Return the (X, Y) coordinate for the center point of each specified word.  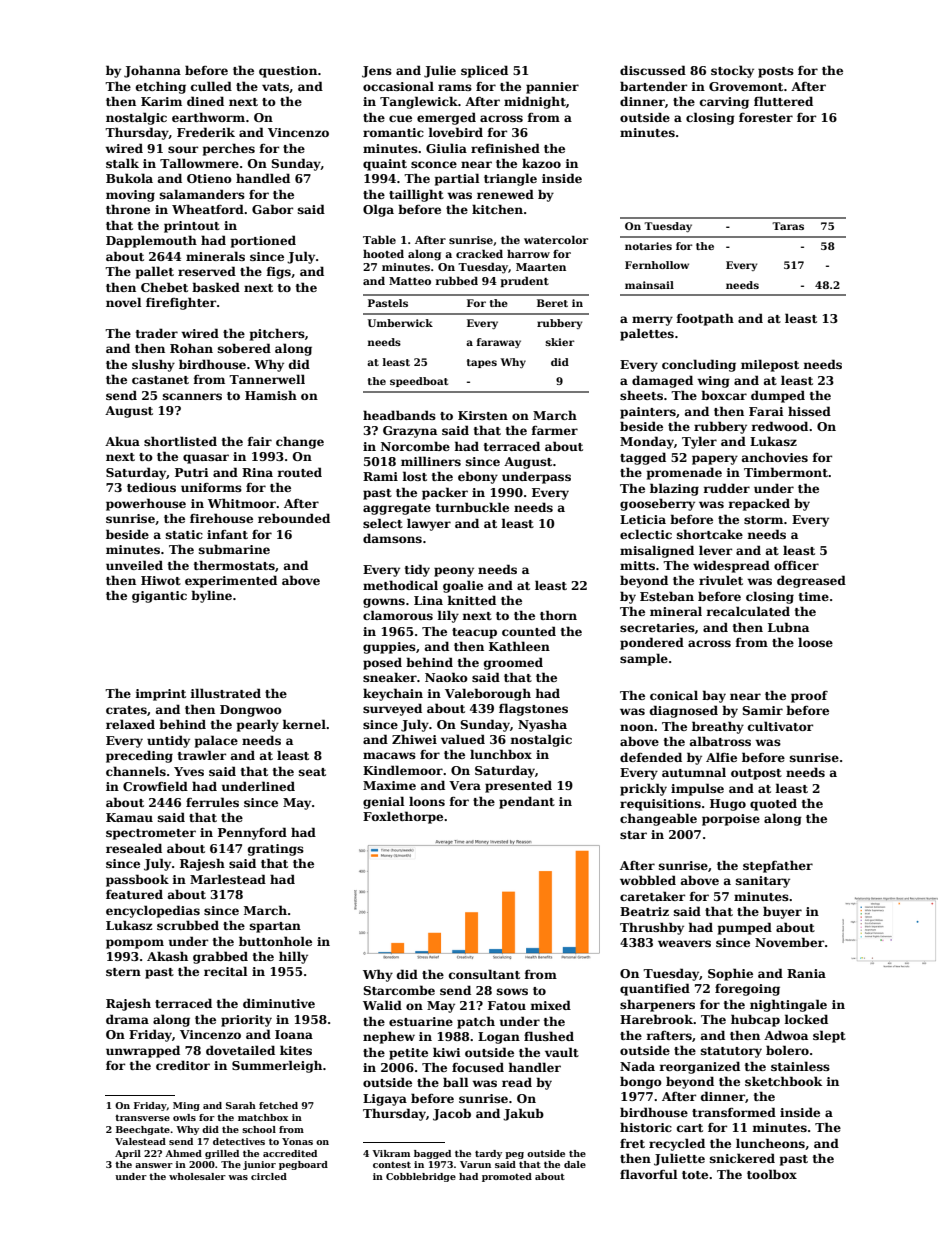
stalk (122, 163)
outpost (756, 774)
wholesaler (197, 1176)
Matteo (410, 281)
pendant (527, 802)
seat (312, 772)
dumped (778, 396)
